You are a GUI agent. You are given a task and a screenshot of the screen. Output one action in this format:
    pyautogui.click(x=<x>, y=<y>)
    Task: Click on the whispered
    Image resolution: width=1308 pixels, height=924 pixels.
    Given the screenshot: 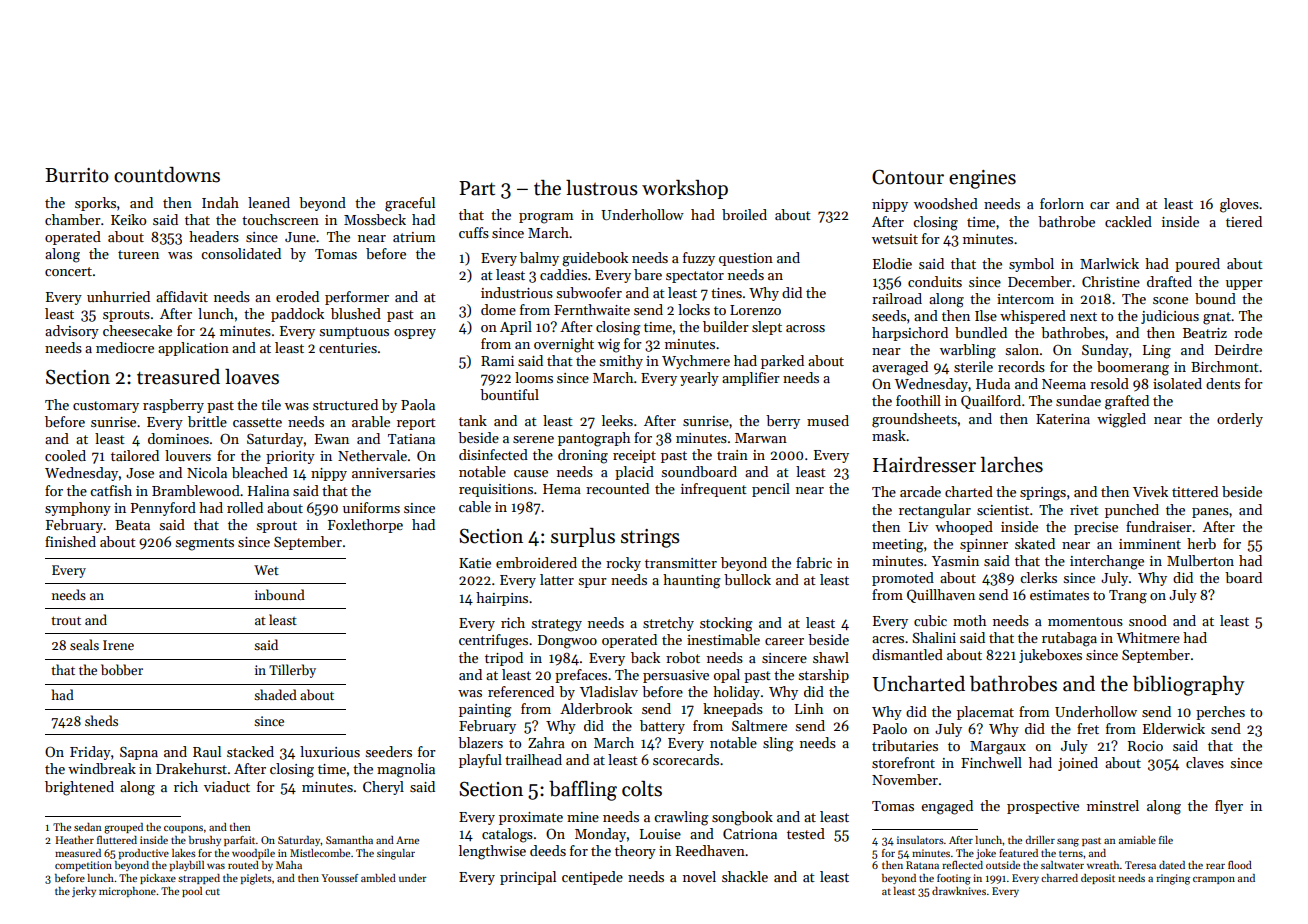 What is the action you would take?
    pyautogui.click(x=1033, y=317)
